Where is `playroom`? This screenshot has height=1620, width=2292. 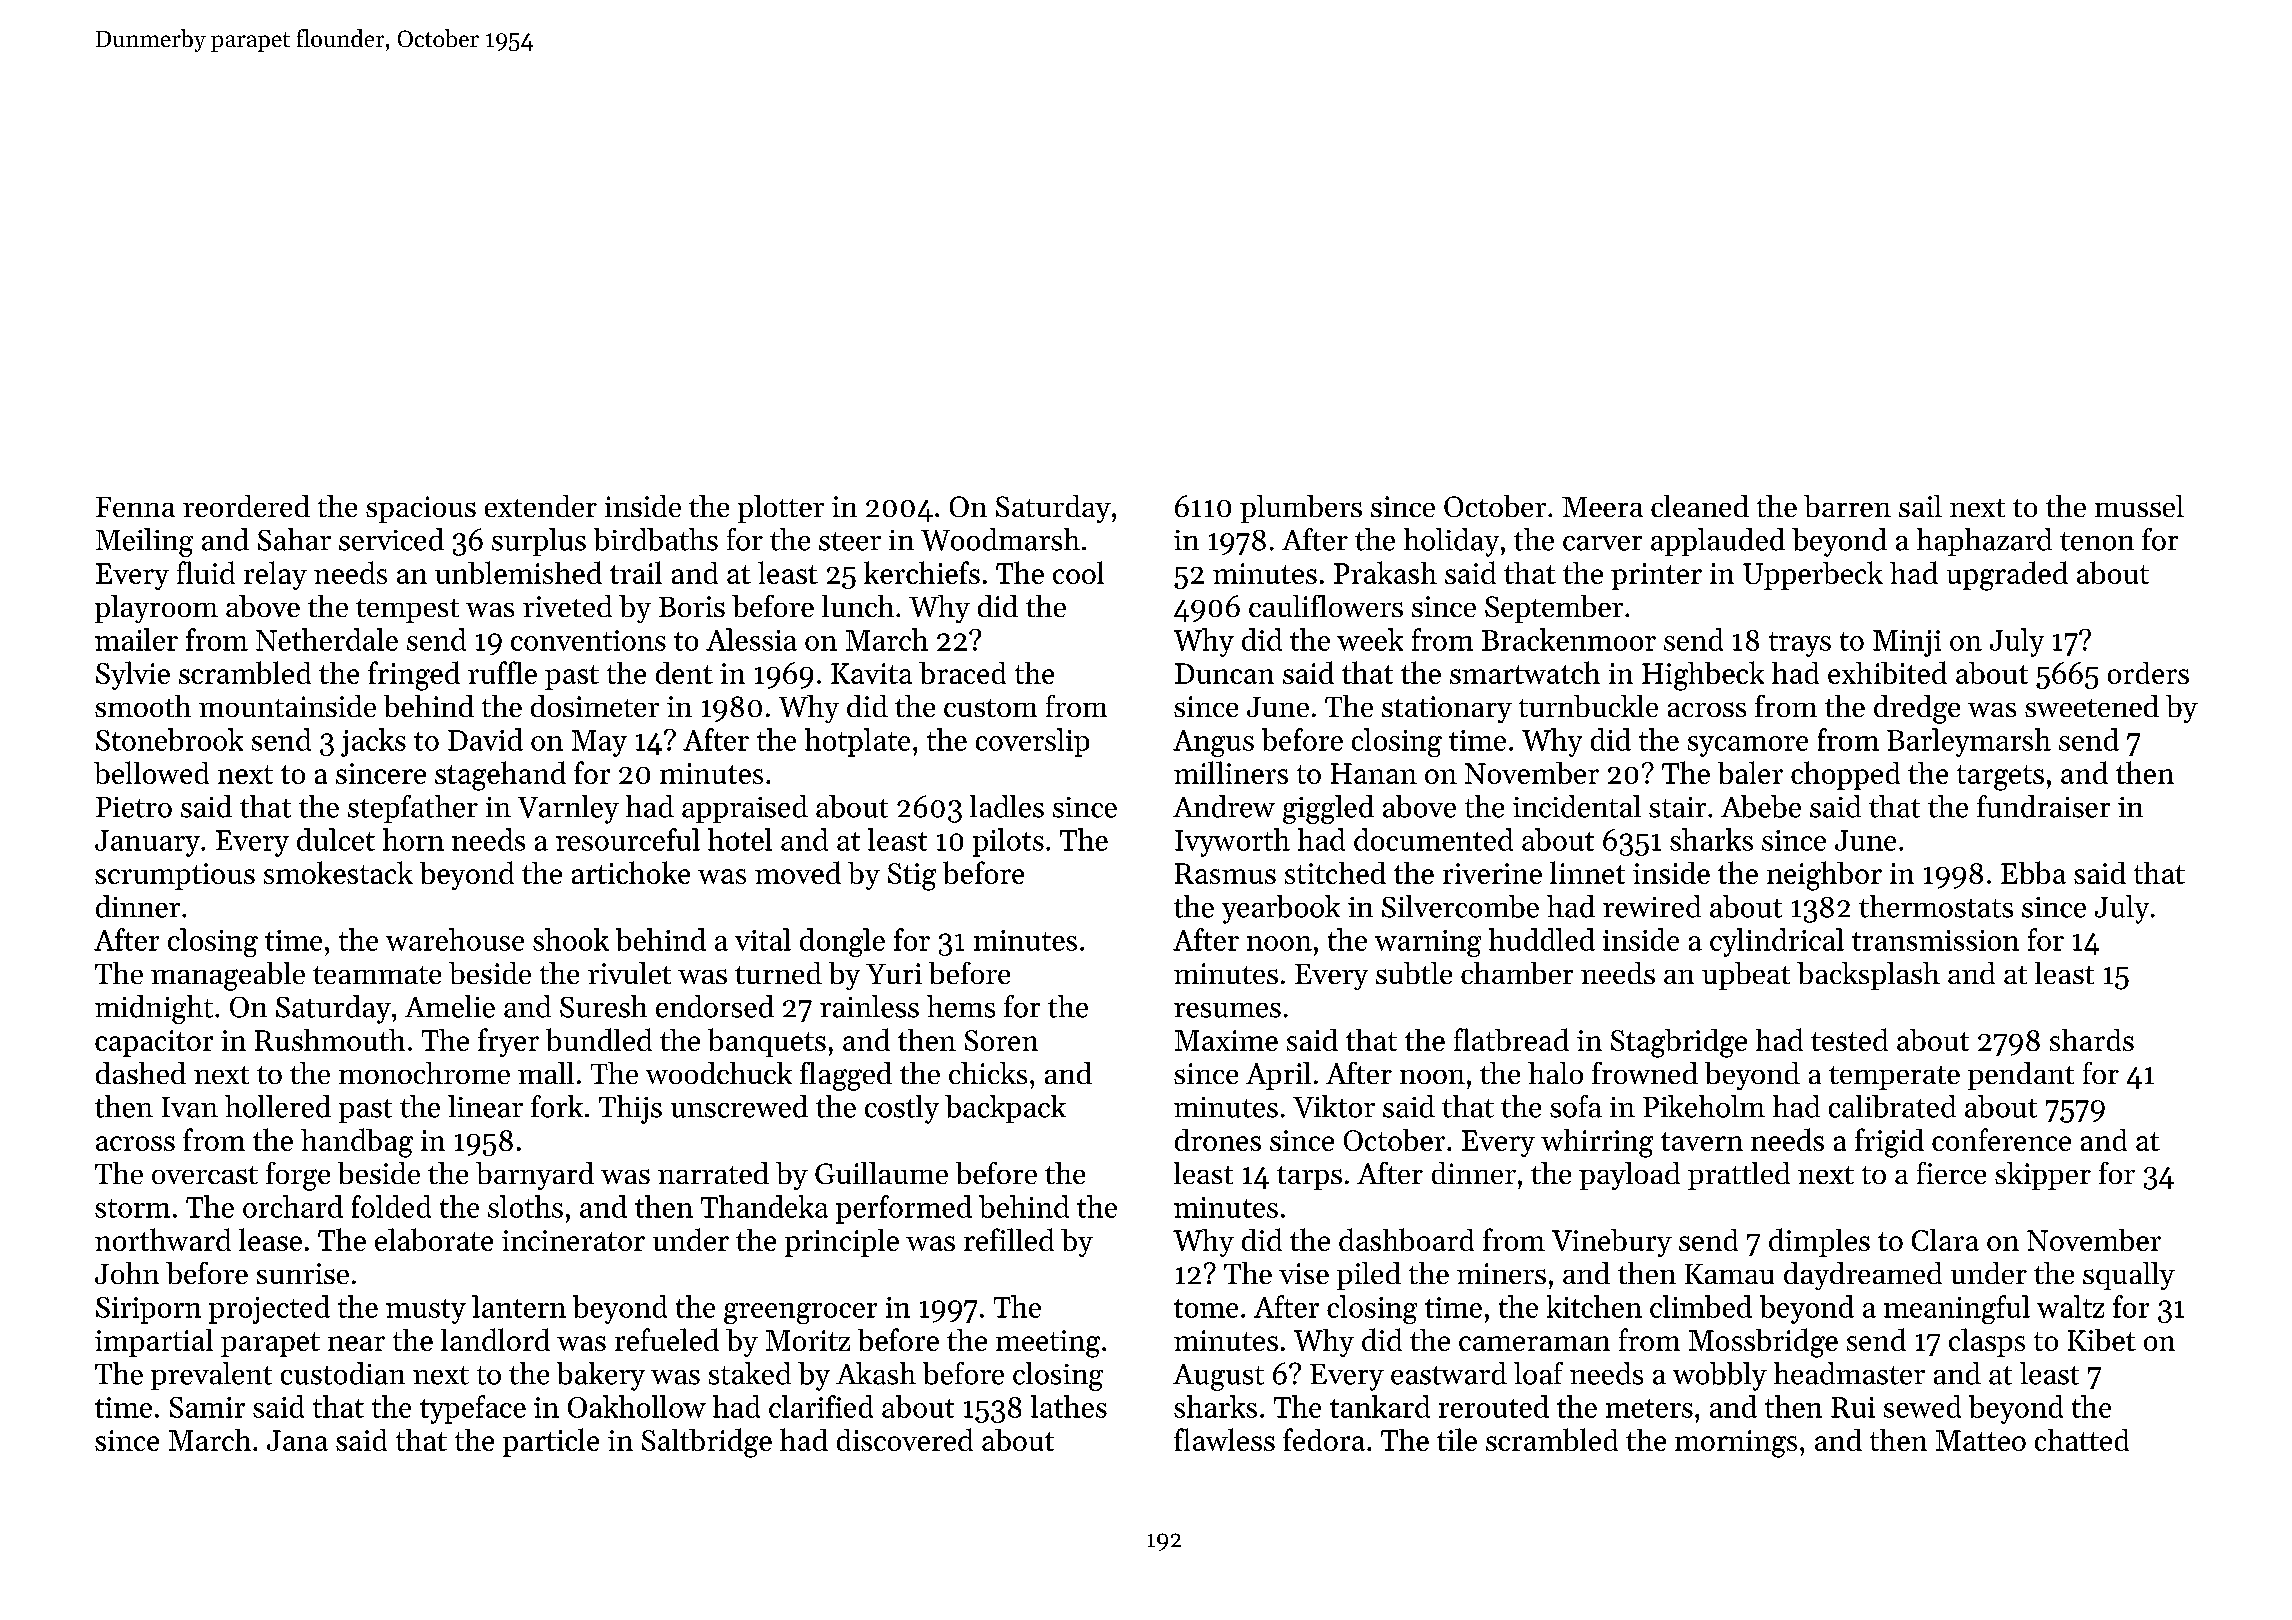
playroom is located at coordinates (156, 609).
